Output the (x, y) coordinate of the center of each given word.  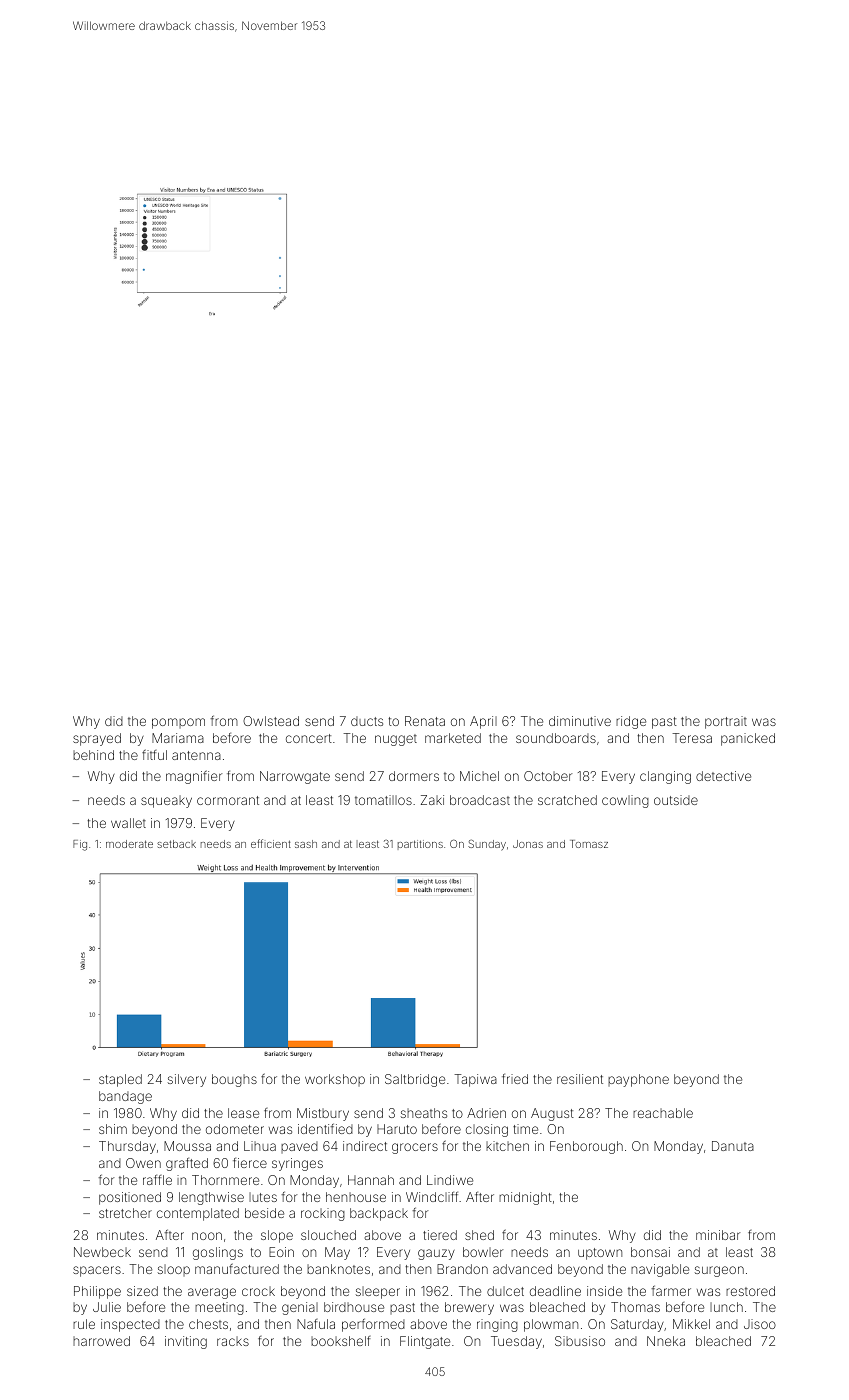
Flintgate (425, 1342)
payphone (638, 1080)
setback (176, 844)
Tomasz (589, 844)
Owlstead (271, 721)
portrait (726, 722)
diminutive (580, 721)
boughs (234, 1080)
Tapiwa (475, 1080)
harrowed (101, 1341)
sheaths (424, 1113)
